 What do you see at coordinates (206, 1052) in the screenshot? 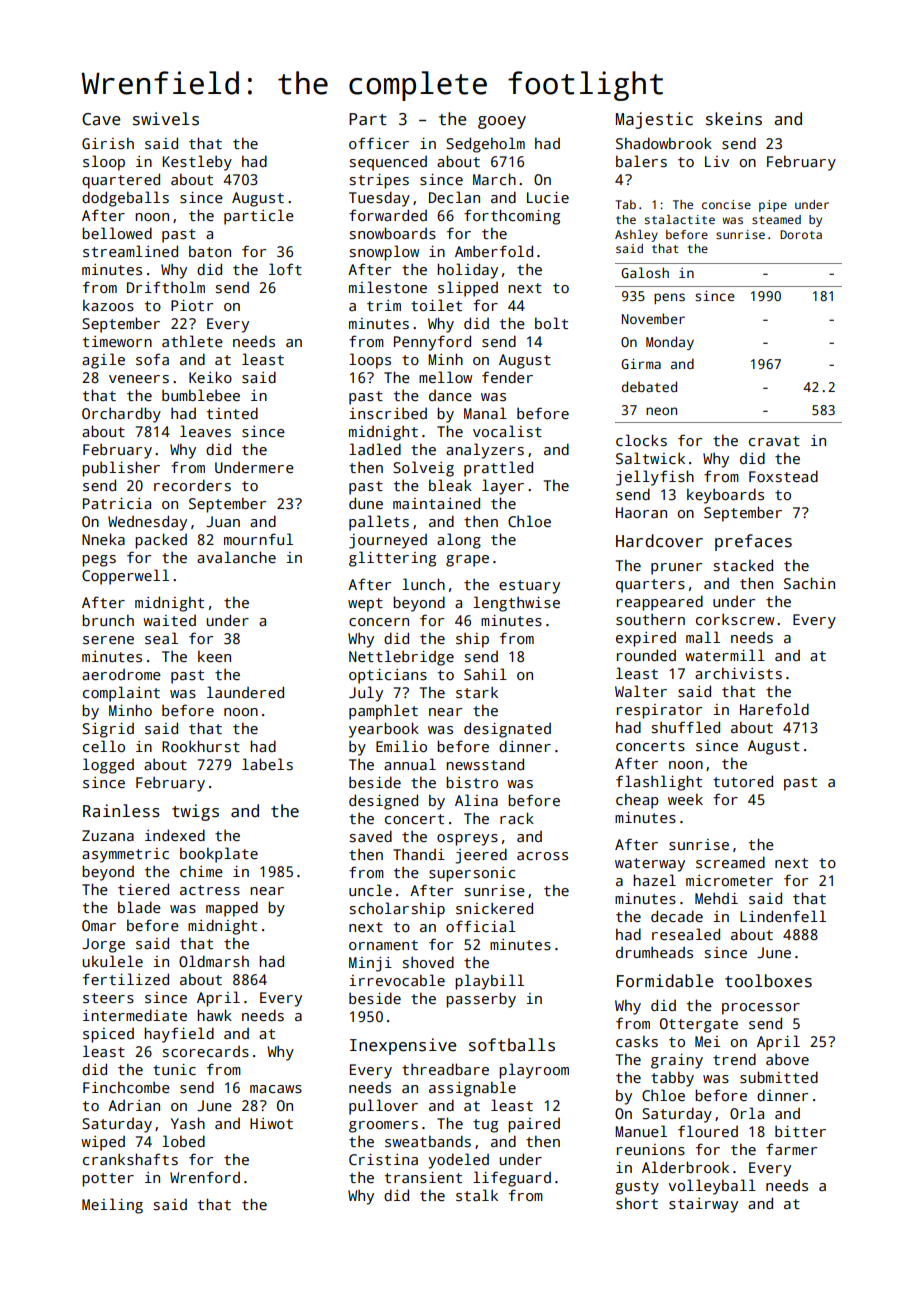
I see `scorecards` at bounding box center [206, 1052].
